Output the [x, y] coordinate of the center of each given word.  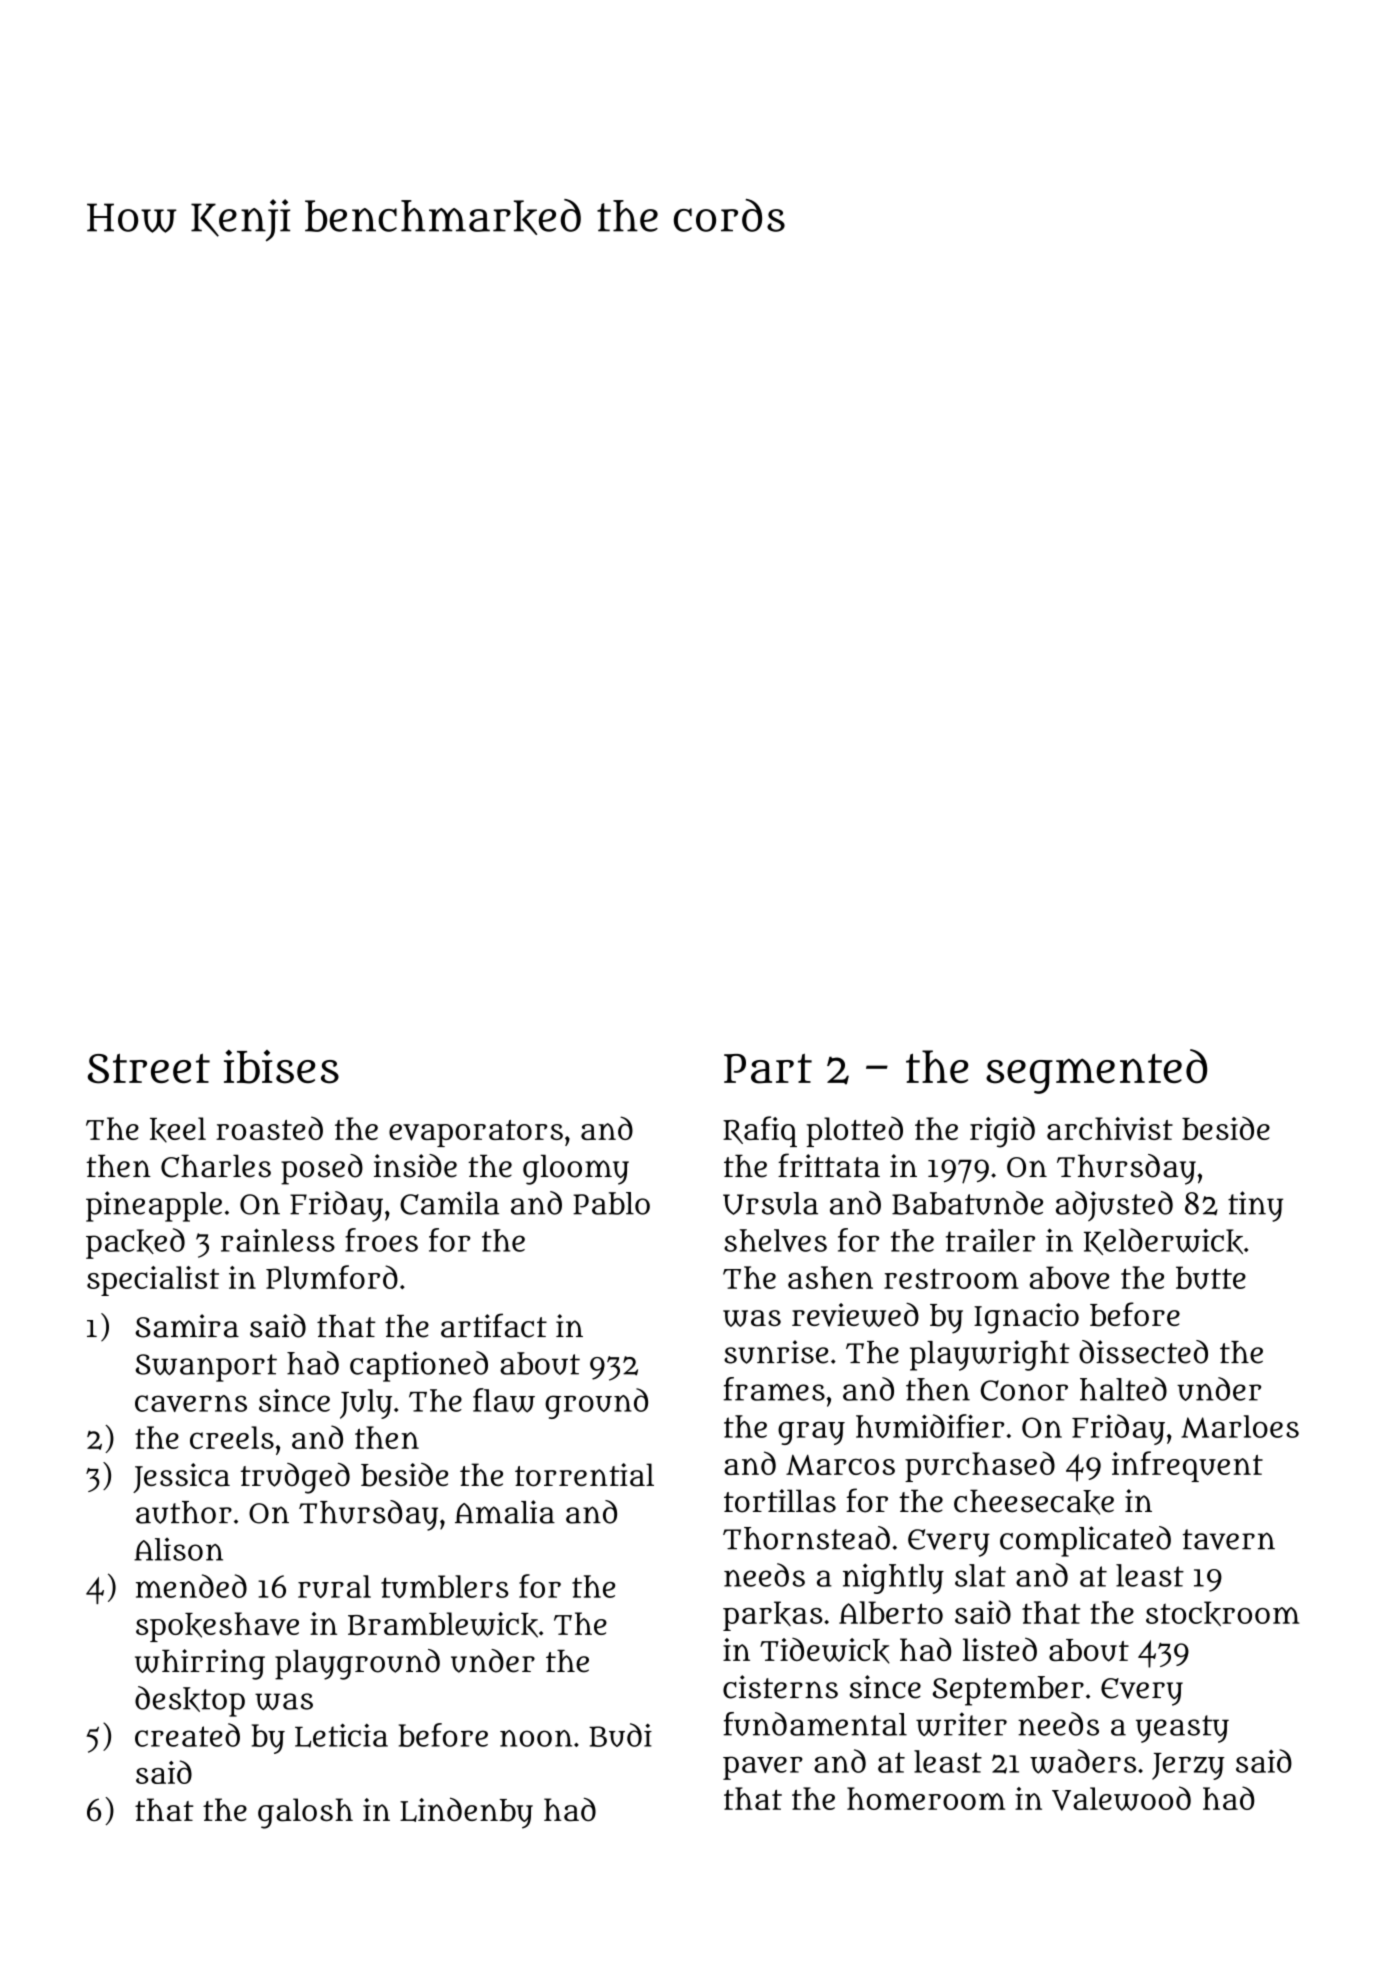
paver [763, 1768]
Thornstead [806, 1538]
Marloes [1240, 1426]
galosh [305, 1813]
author [184, 1512]
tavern [1229, 1539]
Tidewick [825, 1651]
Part [768, 1069]
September [1008, 1691]
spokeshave [217, 1627]
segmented [1096, 1071]
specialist [153, 1281]
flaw [504, 1400]
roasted [269, 1128]
